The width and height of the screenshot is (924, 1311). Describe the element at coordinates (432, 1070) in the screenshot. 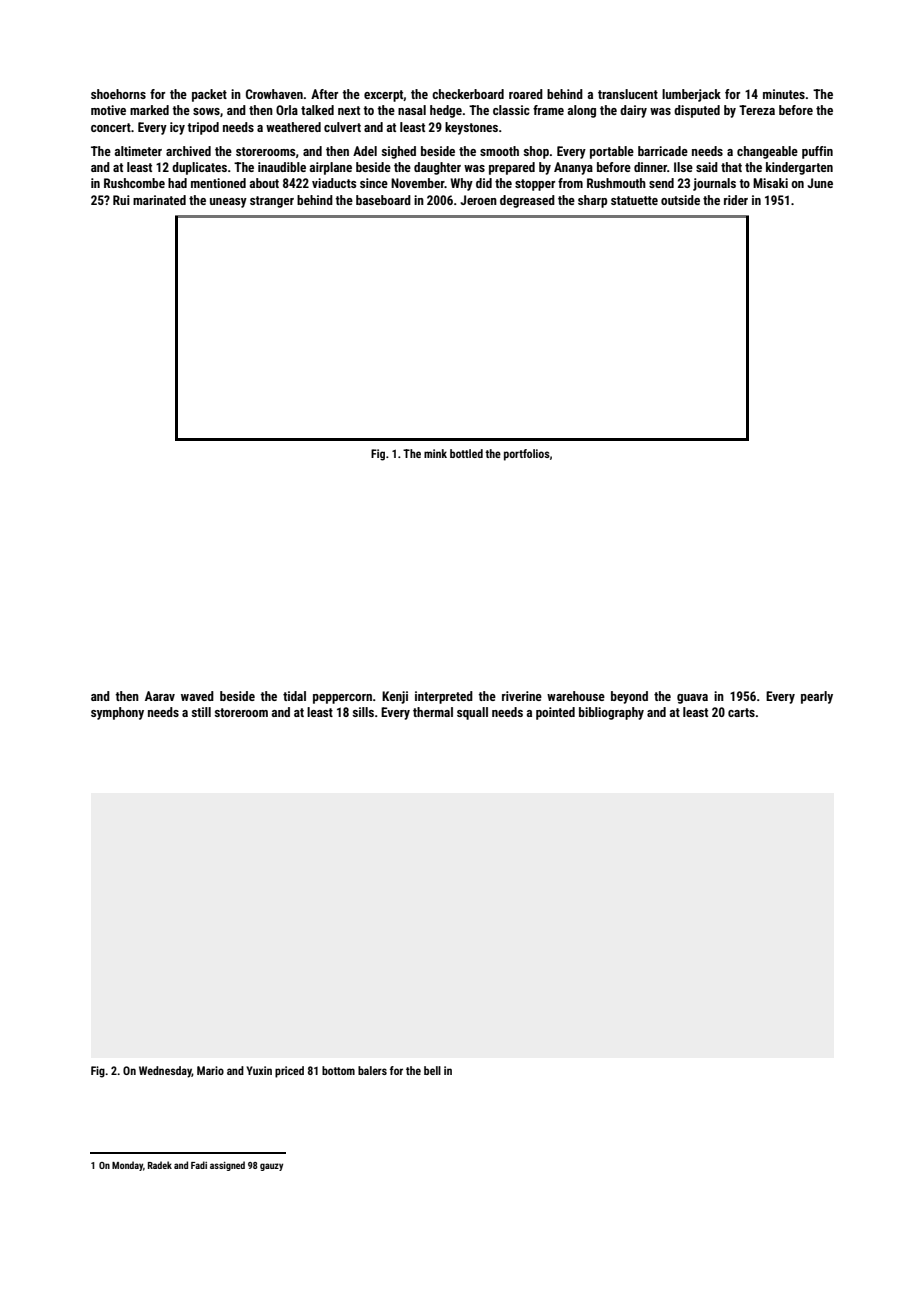

I see `bell` at that location.
